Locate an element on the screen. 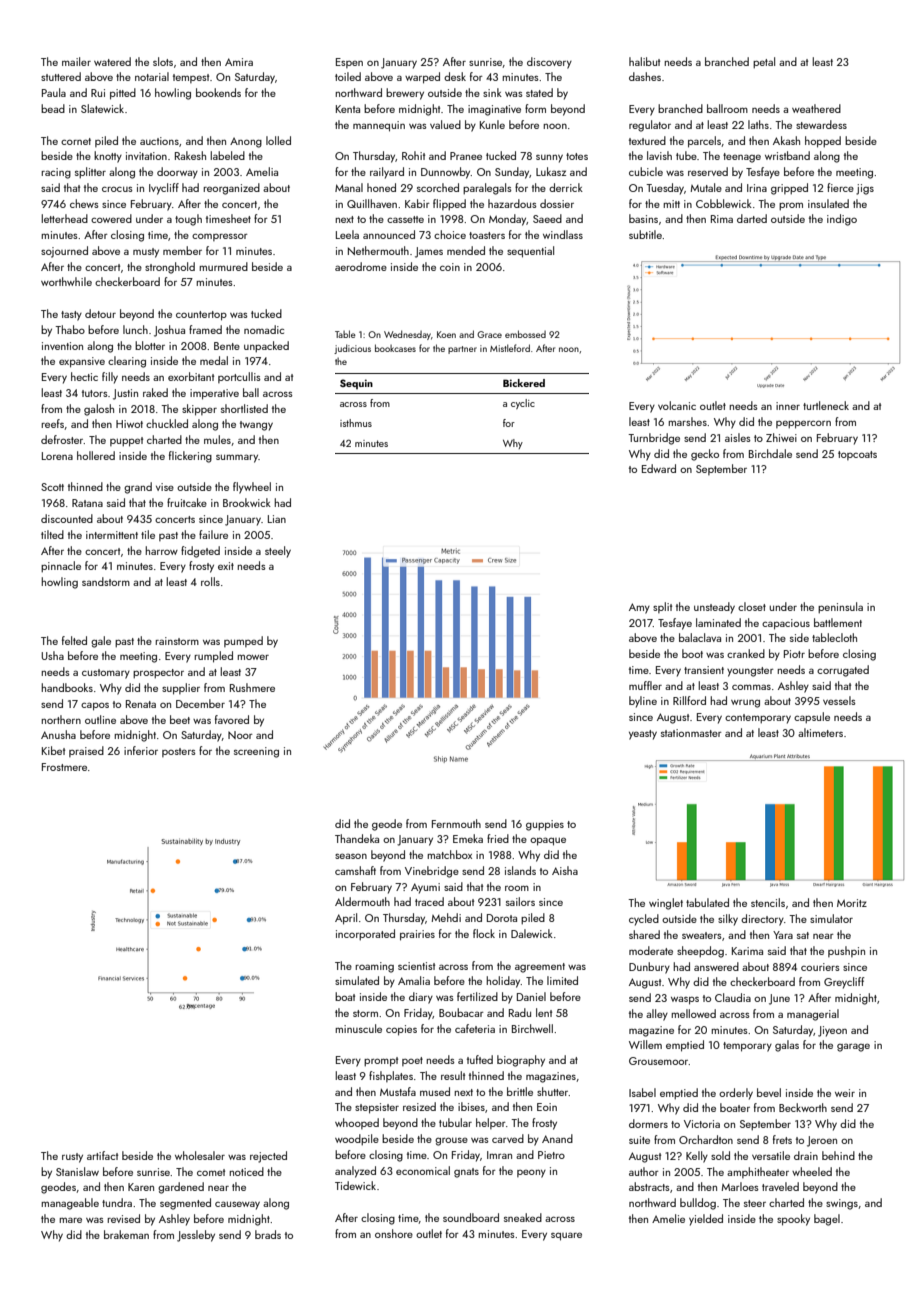 Image resolution: width=924 pixels, height=1308 pixels. mailer is located at coordinates (76, 61).
